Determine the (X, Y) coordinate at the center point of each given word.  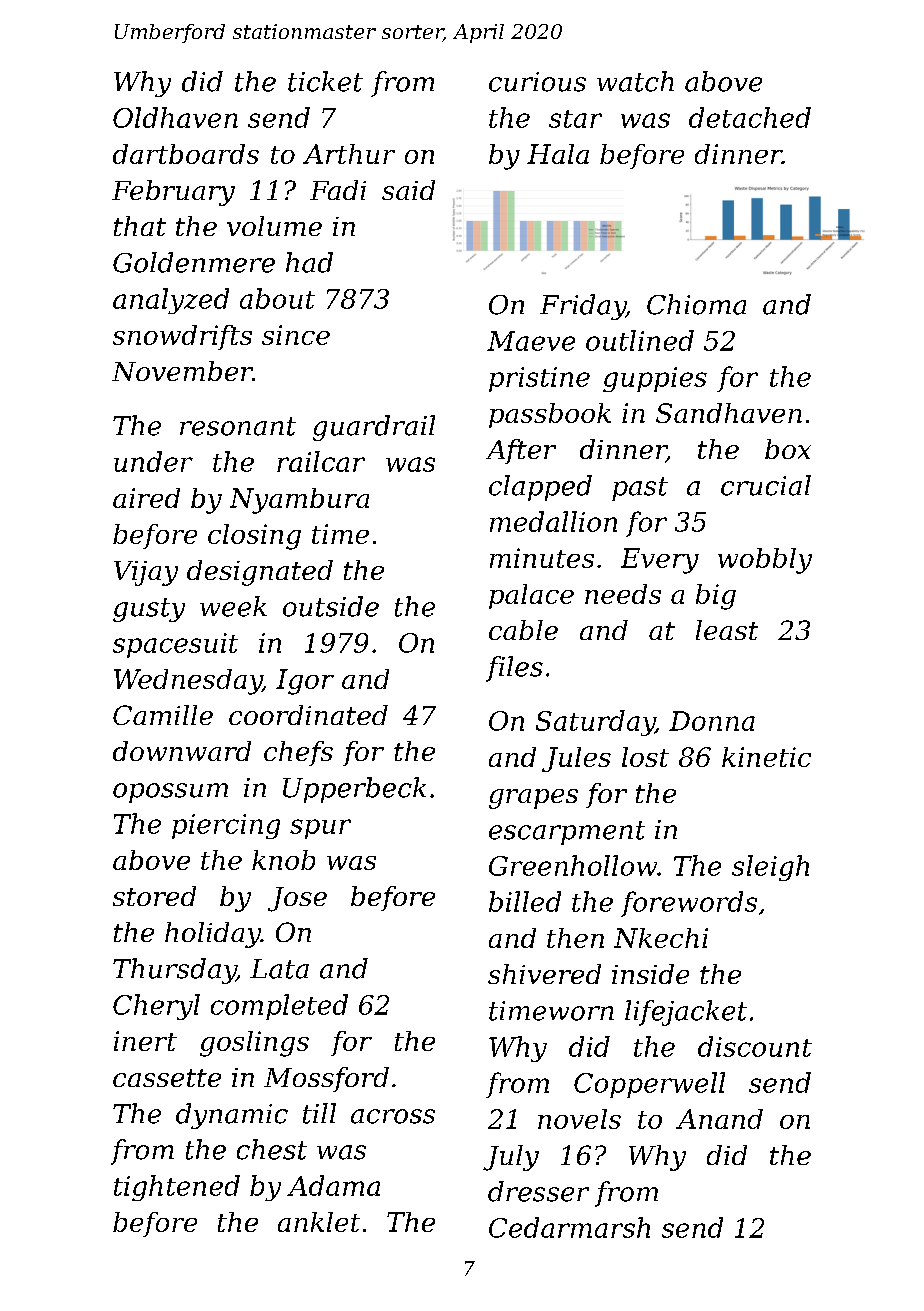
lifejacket (686, 1013)
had (309, 262)
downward (182, 751)
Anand (719, 1119)
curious (537, 82)
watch (635, 81)
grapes (533, 799)
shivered (544, 974)
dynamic (232, 1116)
